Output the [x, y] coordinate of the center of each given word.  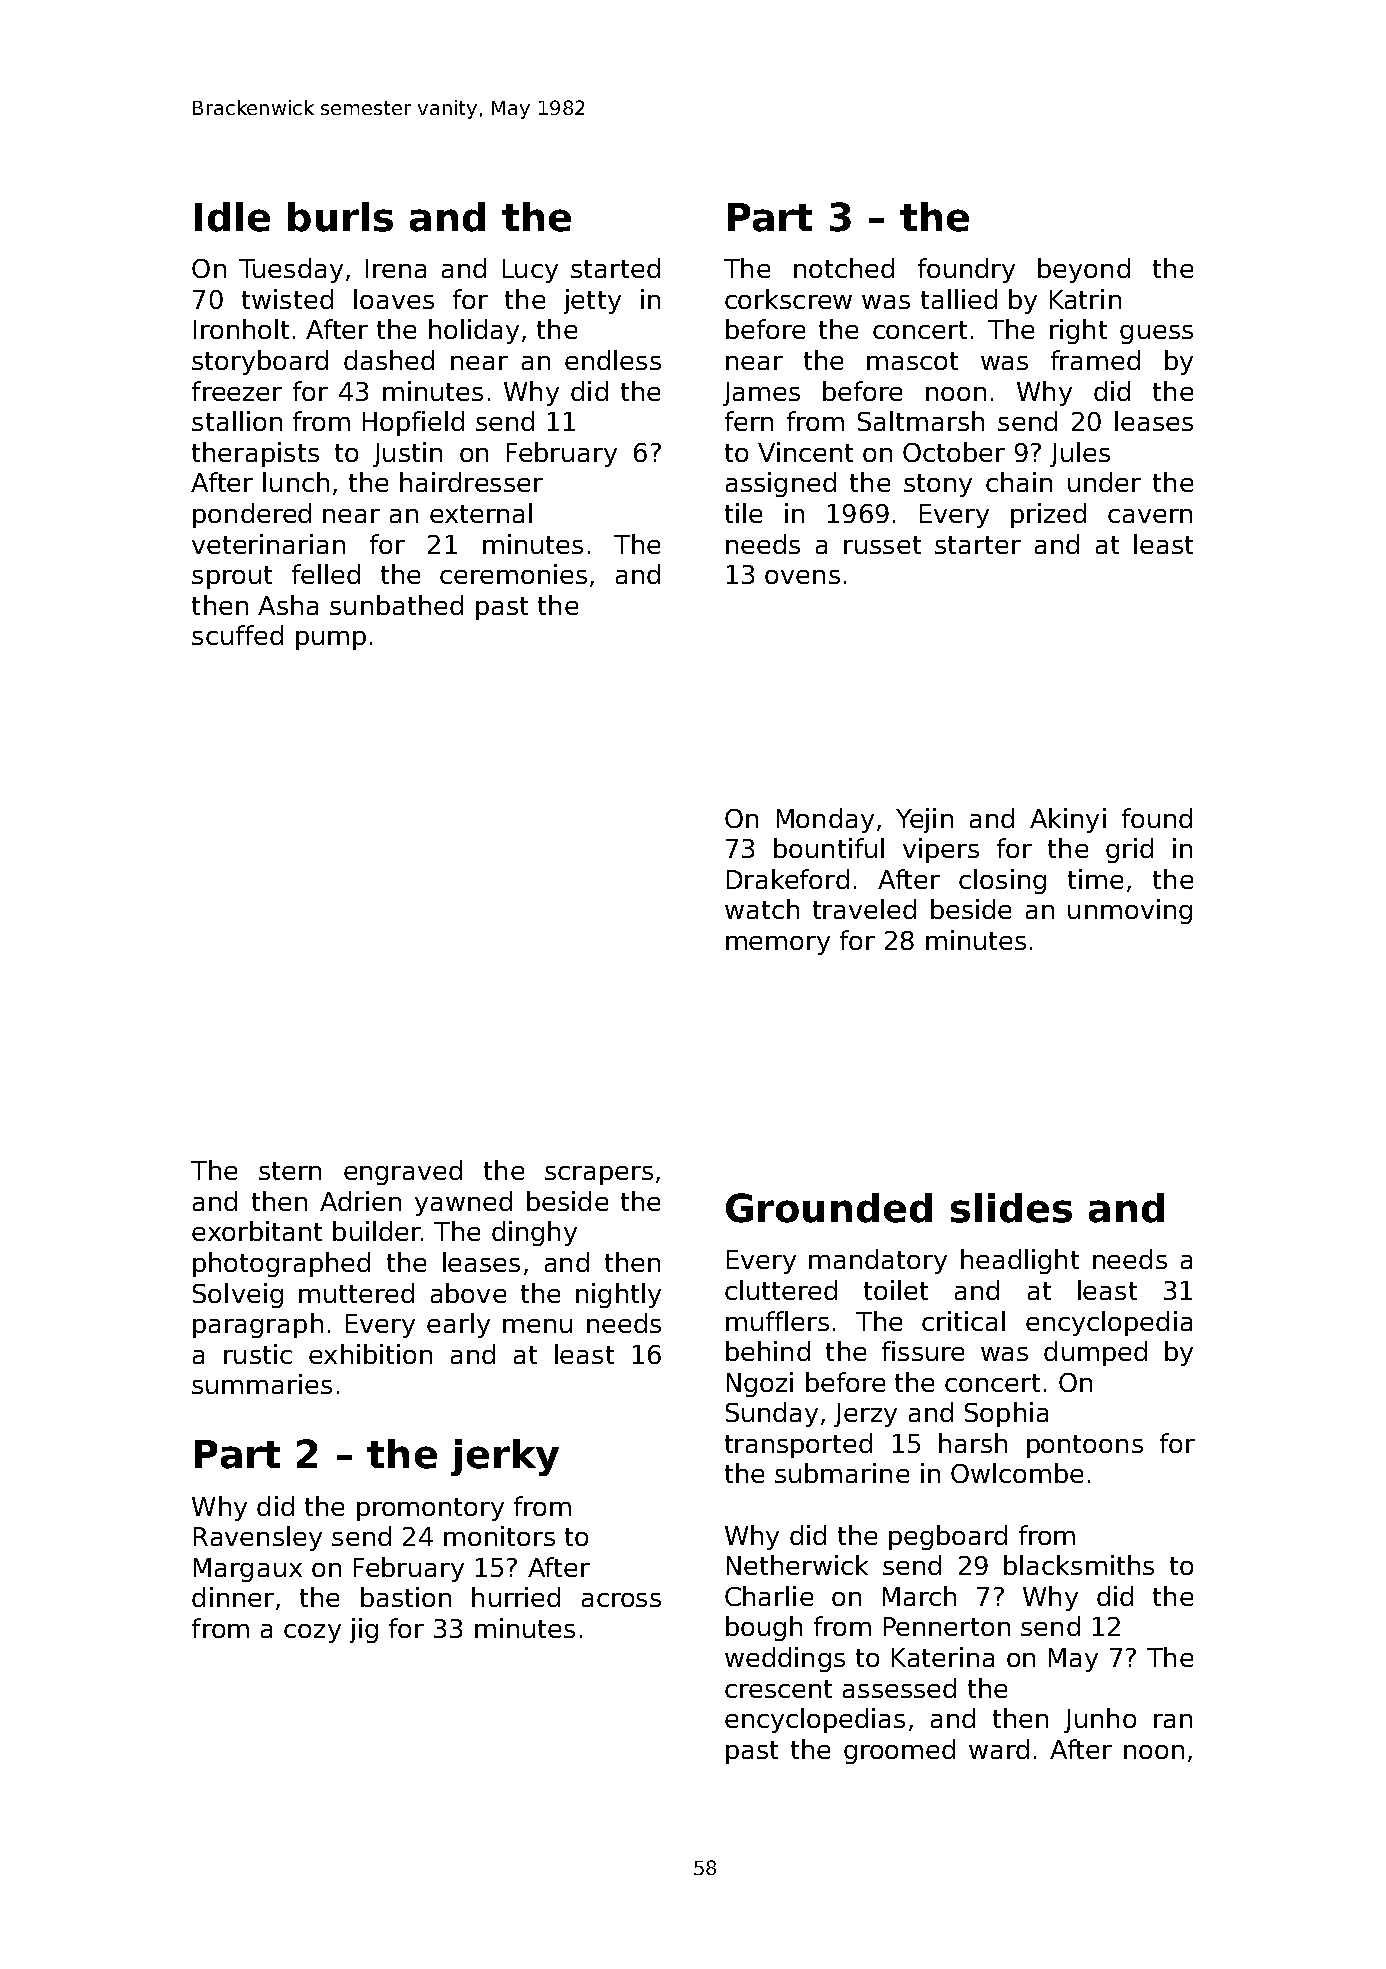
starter [978, 545]
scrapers [599, 1175]
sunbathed [396, 605]
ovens [802, 577]
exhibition [370, 1354]
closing [1002, 881]
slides [1011, 1208]
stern [290, 1171]
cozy [312, 1633]
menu [537, 1326]
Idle [232, 217]
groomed [899, 1751]
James [761, 394]
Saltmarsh [921, 421]
